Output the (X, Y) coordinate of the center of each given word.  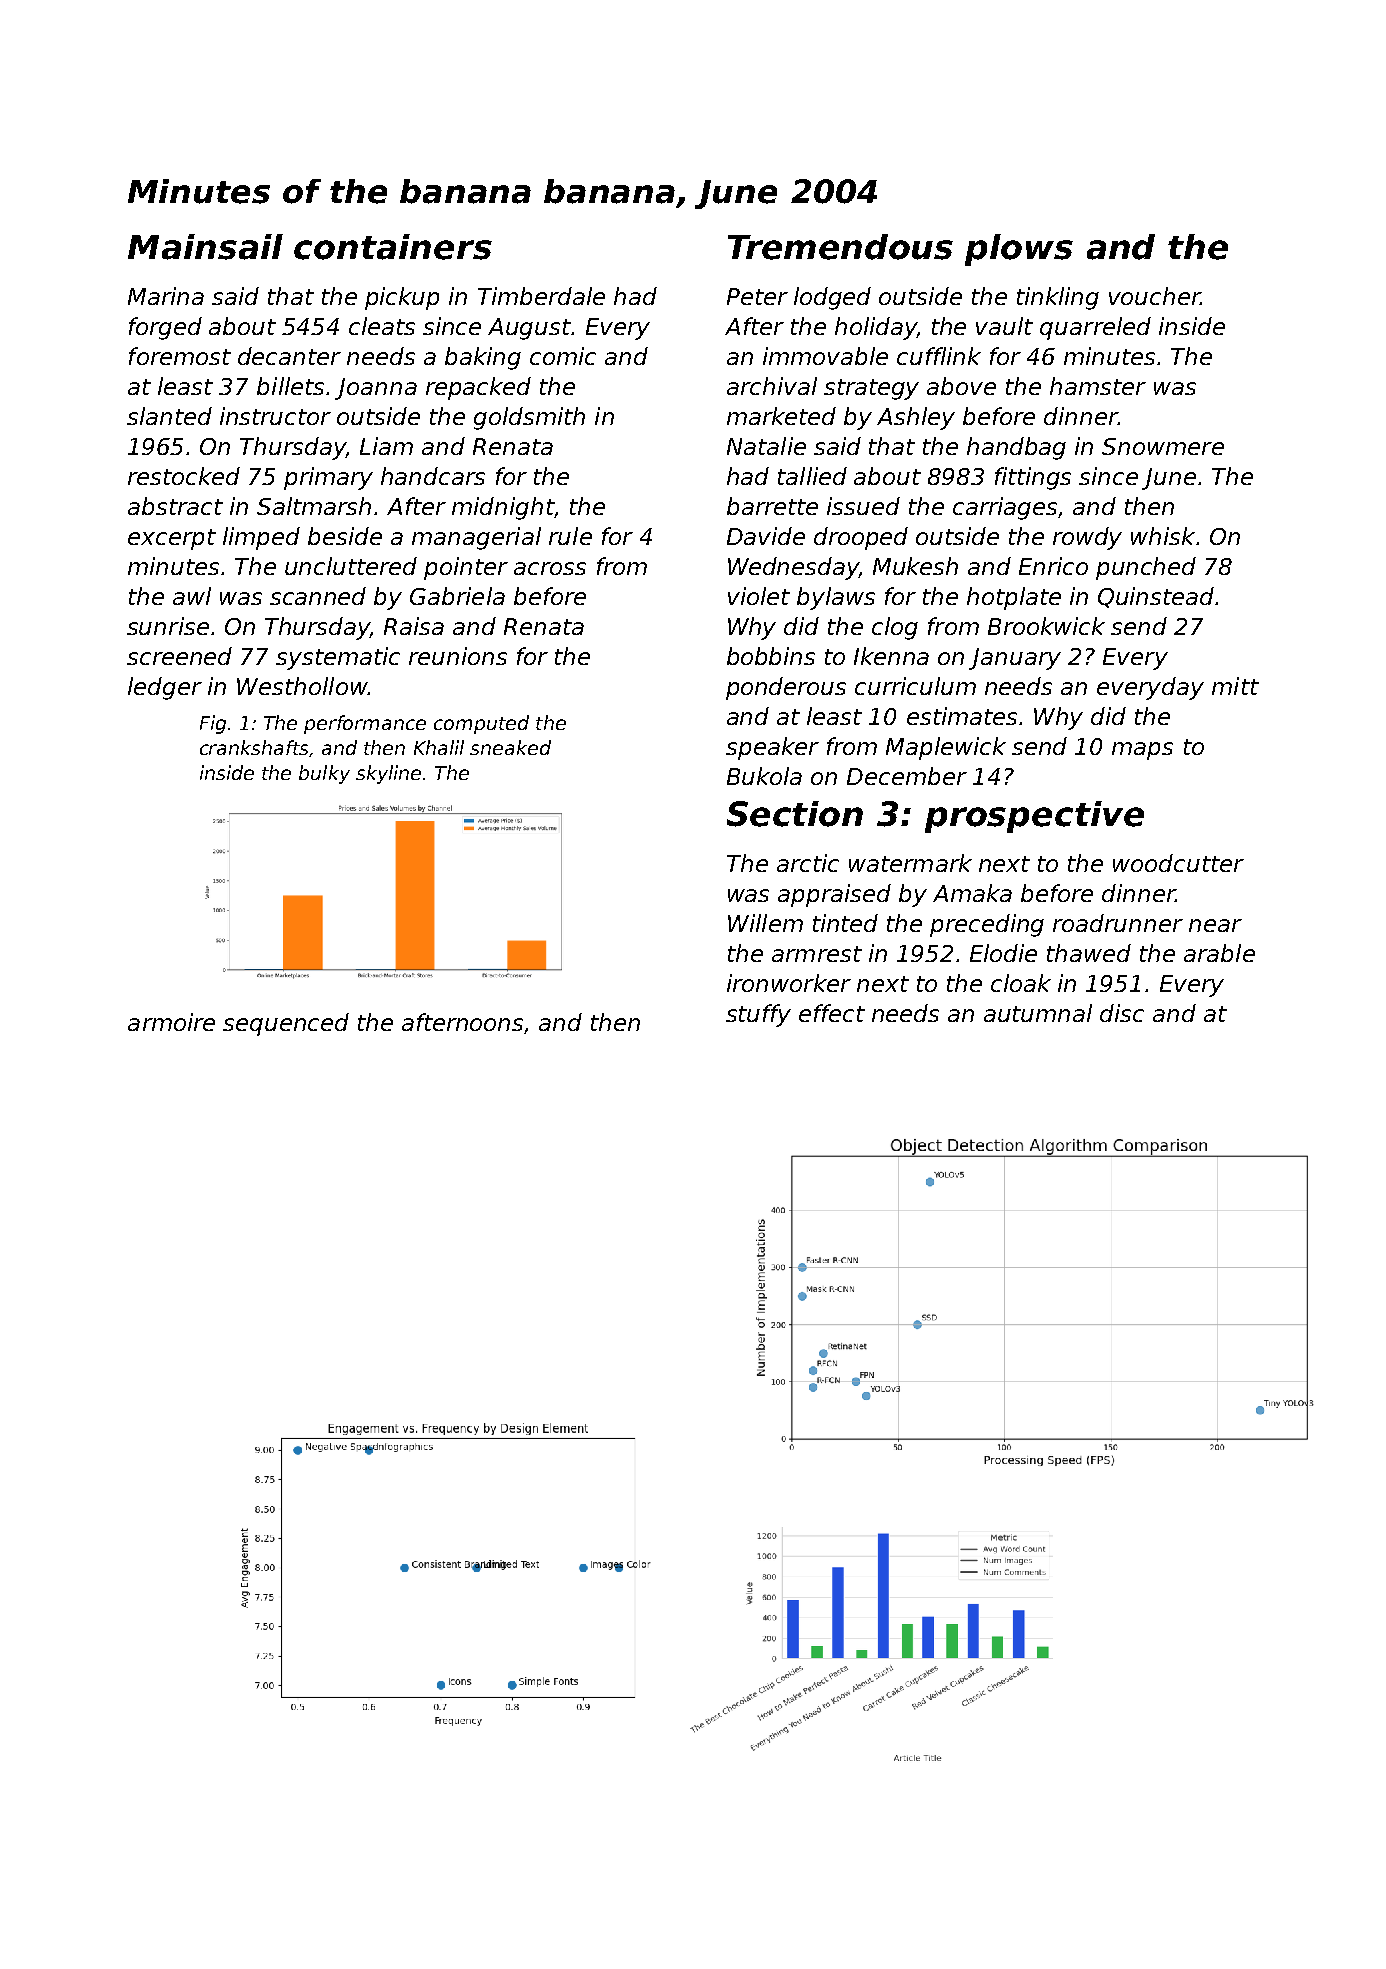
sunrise (168, 626)
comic (563, 356)
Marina (166, 296)
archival (772, 386)
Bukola (764, 776)
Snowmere (1163, 446)
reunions (458, 656)
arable (1219, 953)
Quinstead (1156, 597)
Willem (765, 923)
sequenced (286, 1024)
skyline (388, 774)
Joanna (376, 389)
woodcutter (1178, 863)
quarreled (1095, 328)
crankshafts (254, 747)
